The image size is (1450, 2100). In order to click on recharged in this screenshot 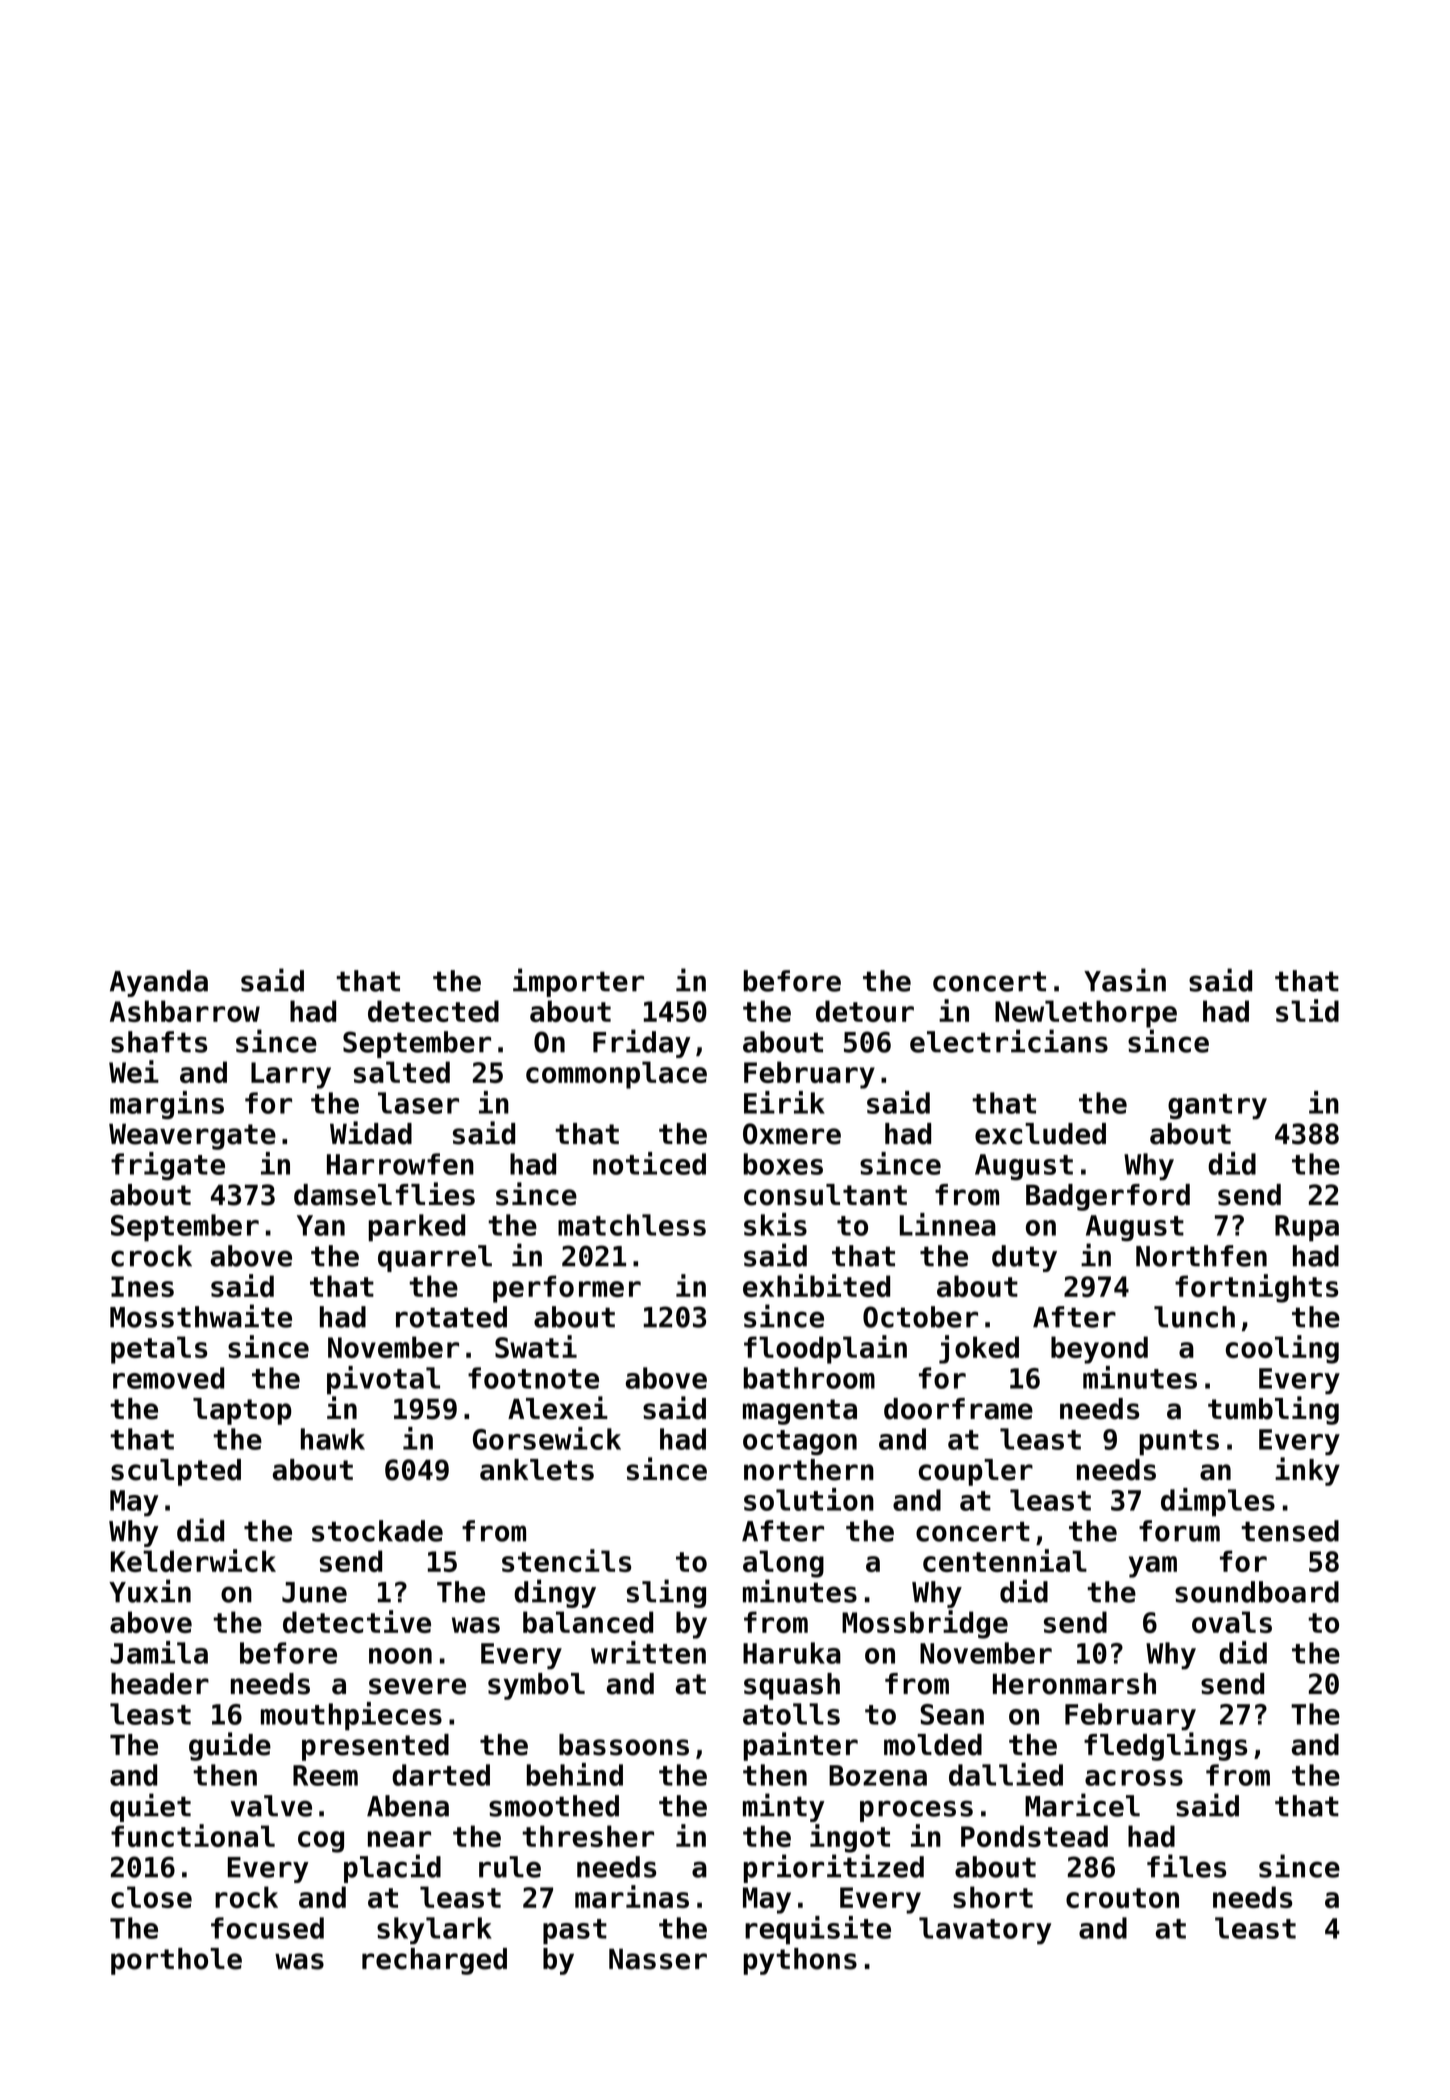, I will do `click(434, 1961)`.
